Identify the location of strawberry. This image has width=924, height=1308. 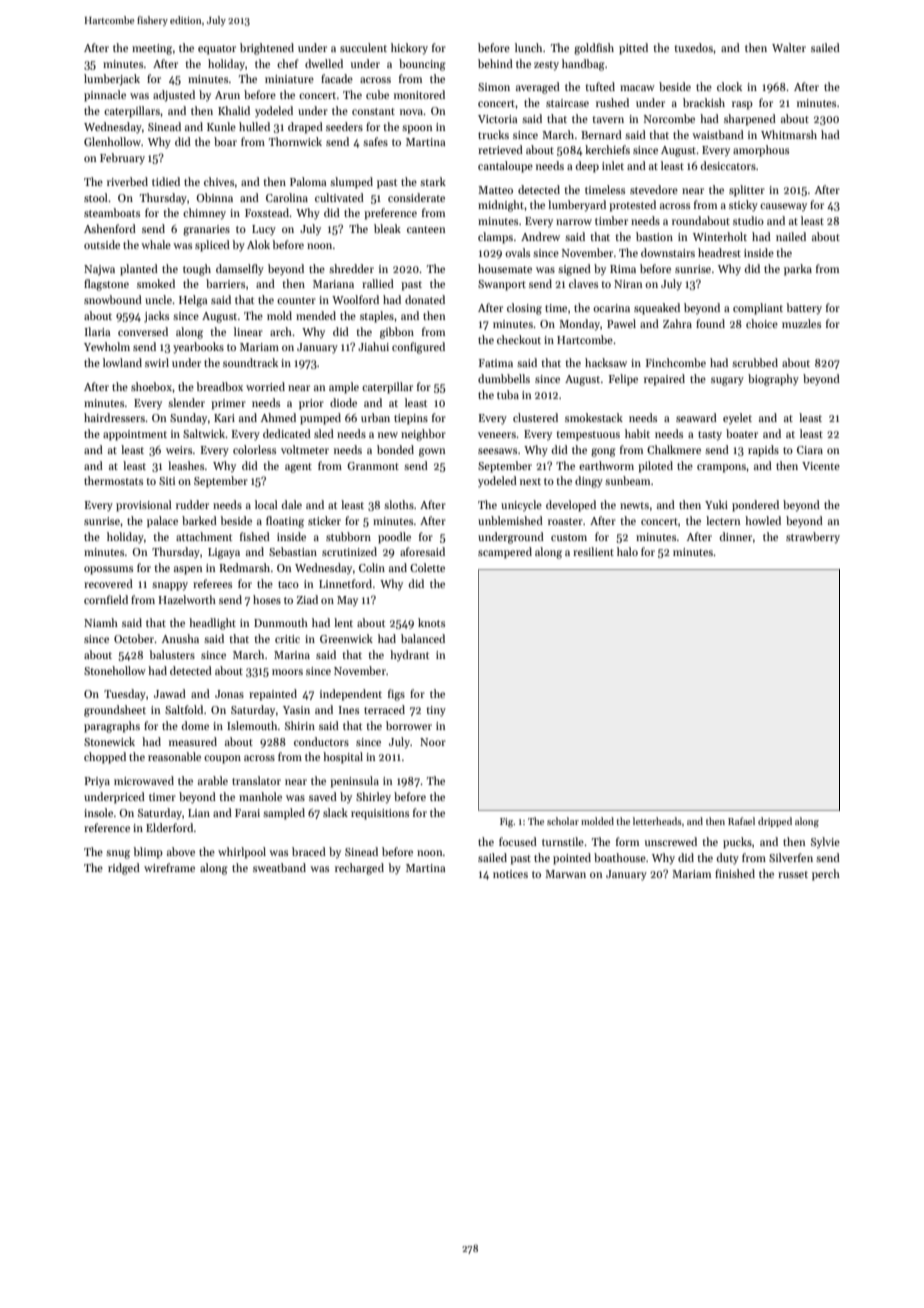
(813, 538).
